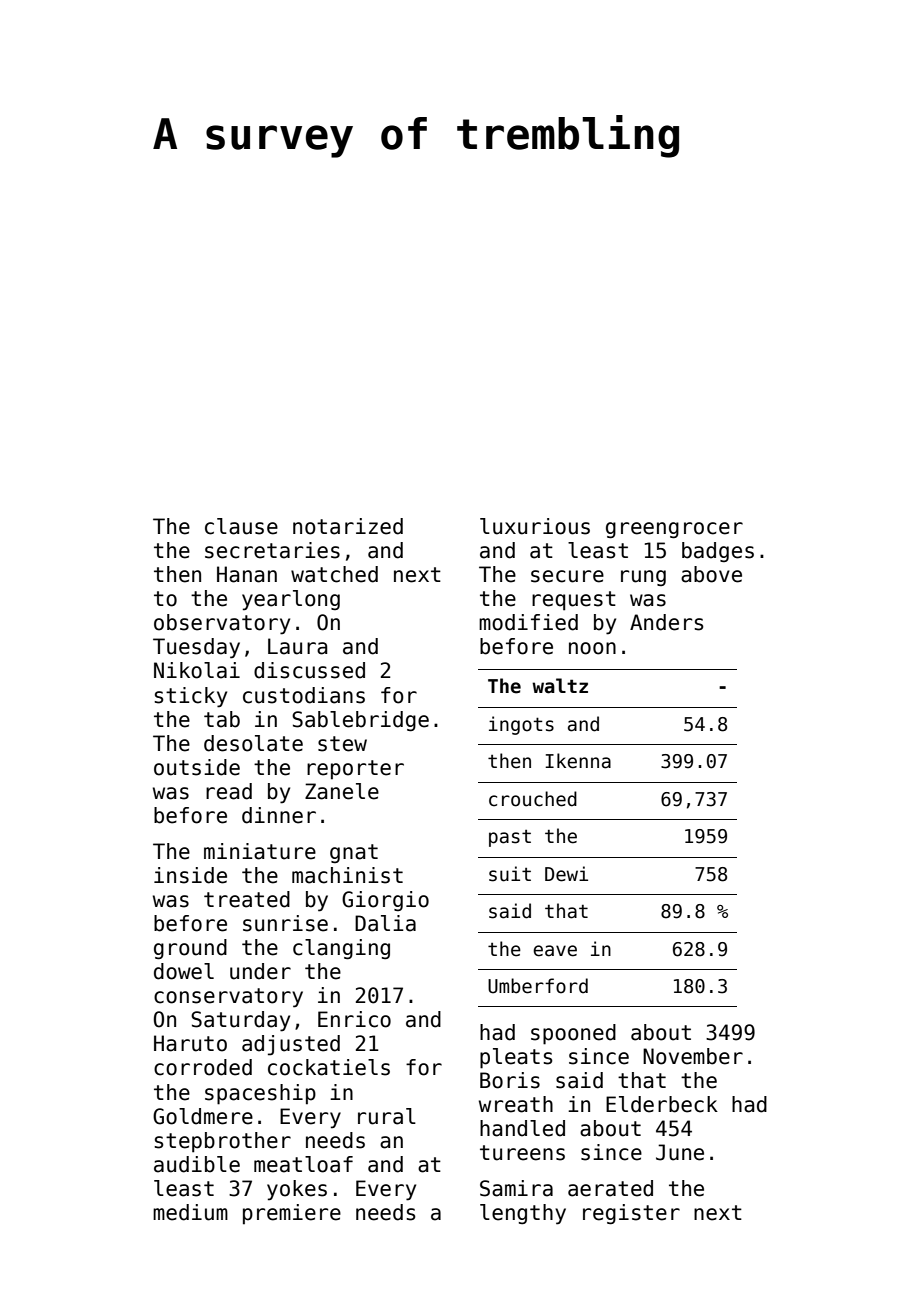 The width and height of the screenshot is (924, 1311). I want to click on Ikenna, so click(578, 761).
